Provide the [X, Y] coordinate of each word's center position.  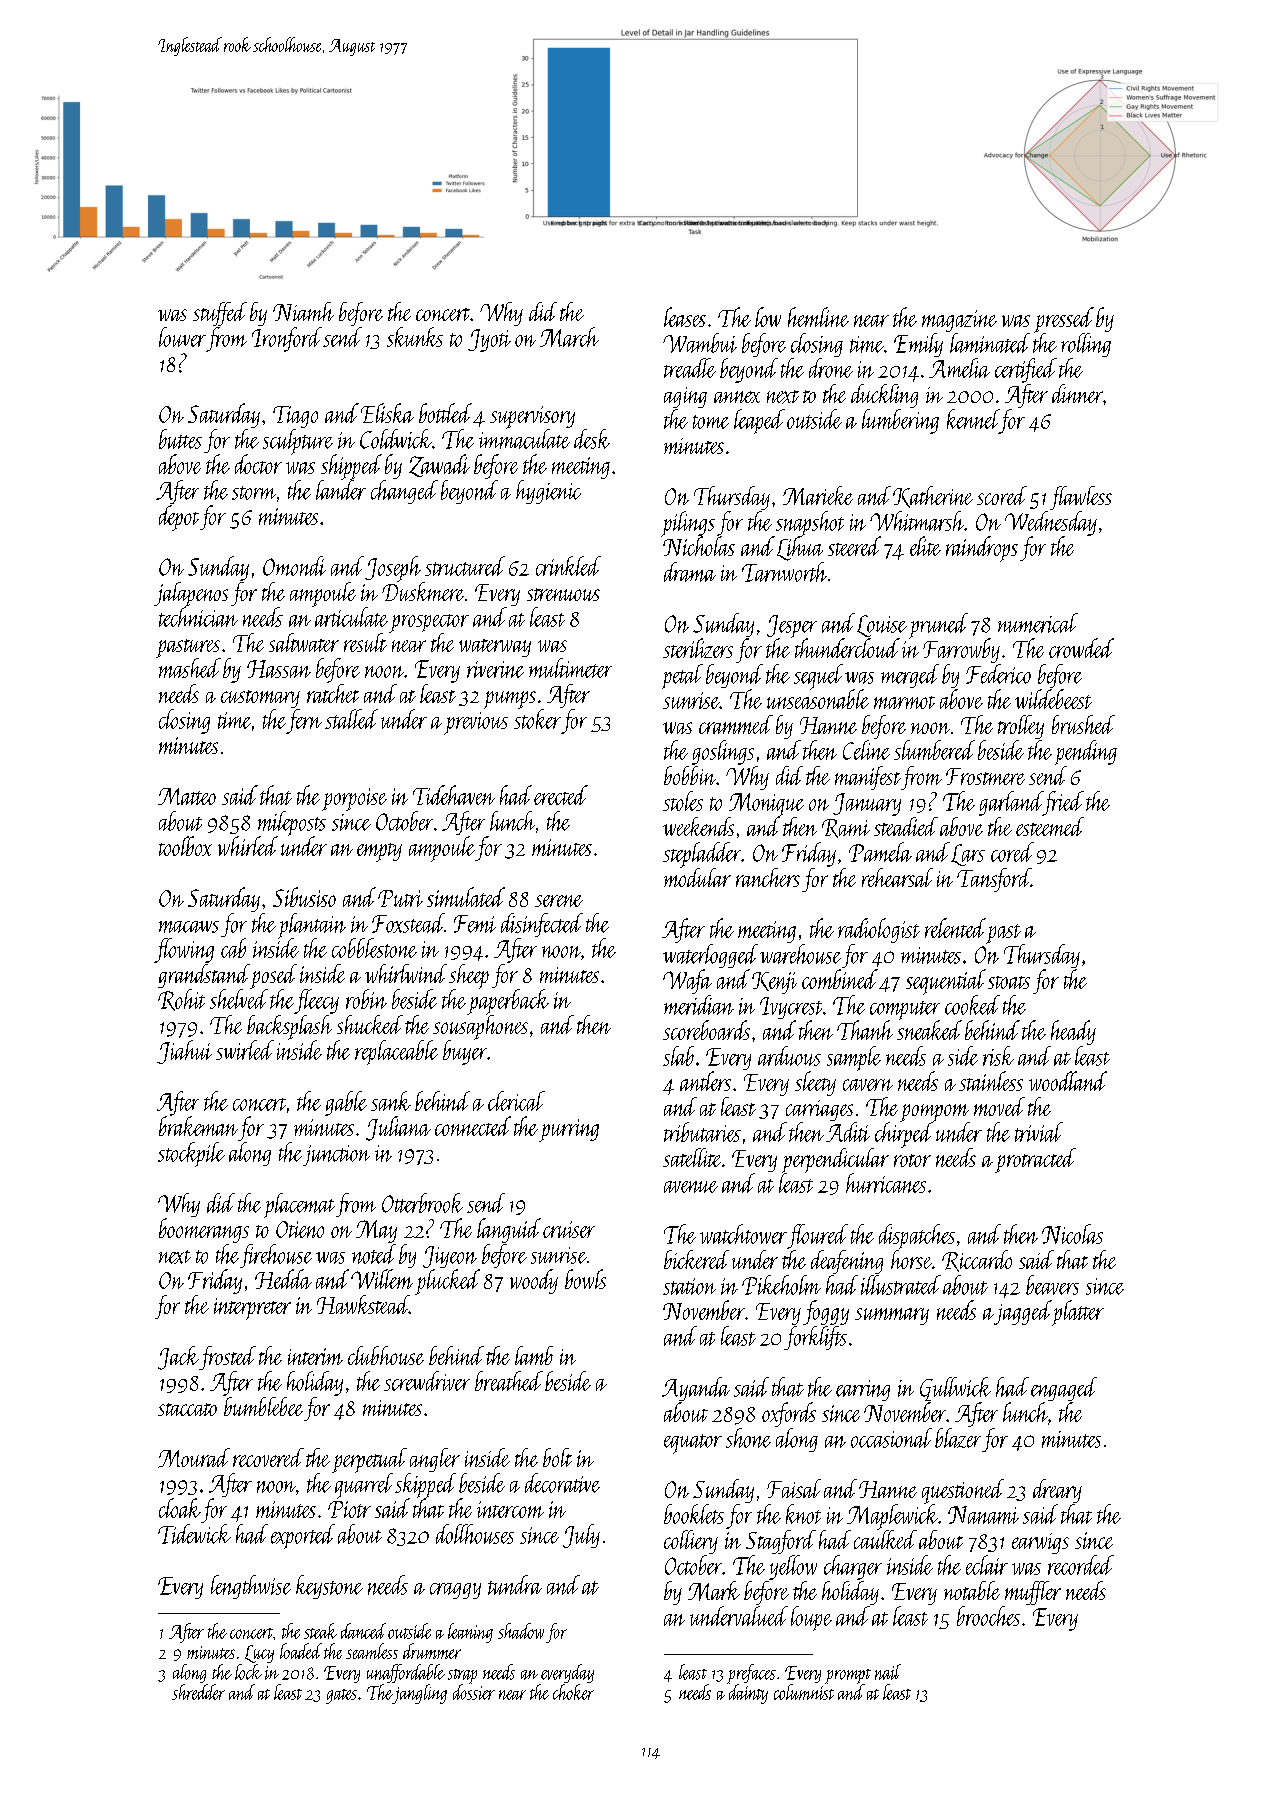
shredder [198, 1692]
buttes [180, 439]
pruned [938, 626]
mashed [190, 668]
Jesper [792, 626]
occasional [891, 1438]
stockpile [191, 1154]
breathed [509, 1381]
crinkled [568, 566]
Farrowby [961, 650]
